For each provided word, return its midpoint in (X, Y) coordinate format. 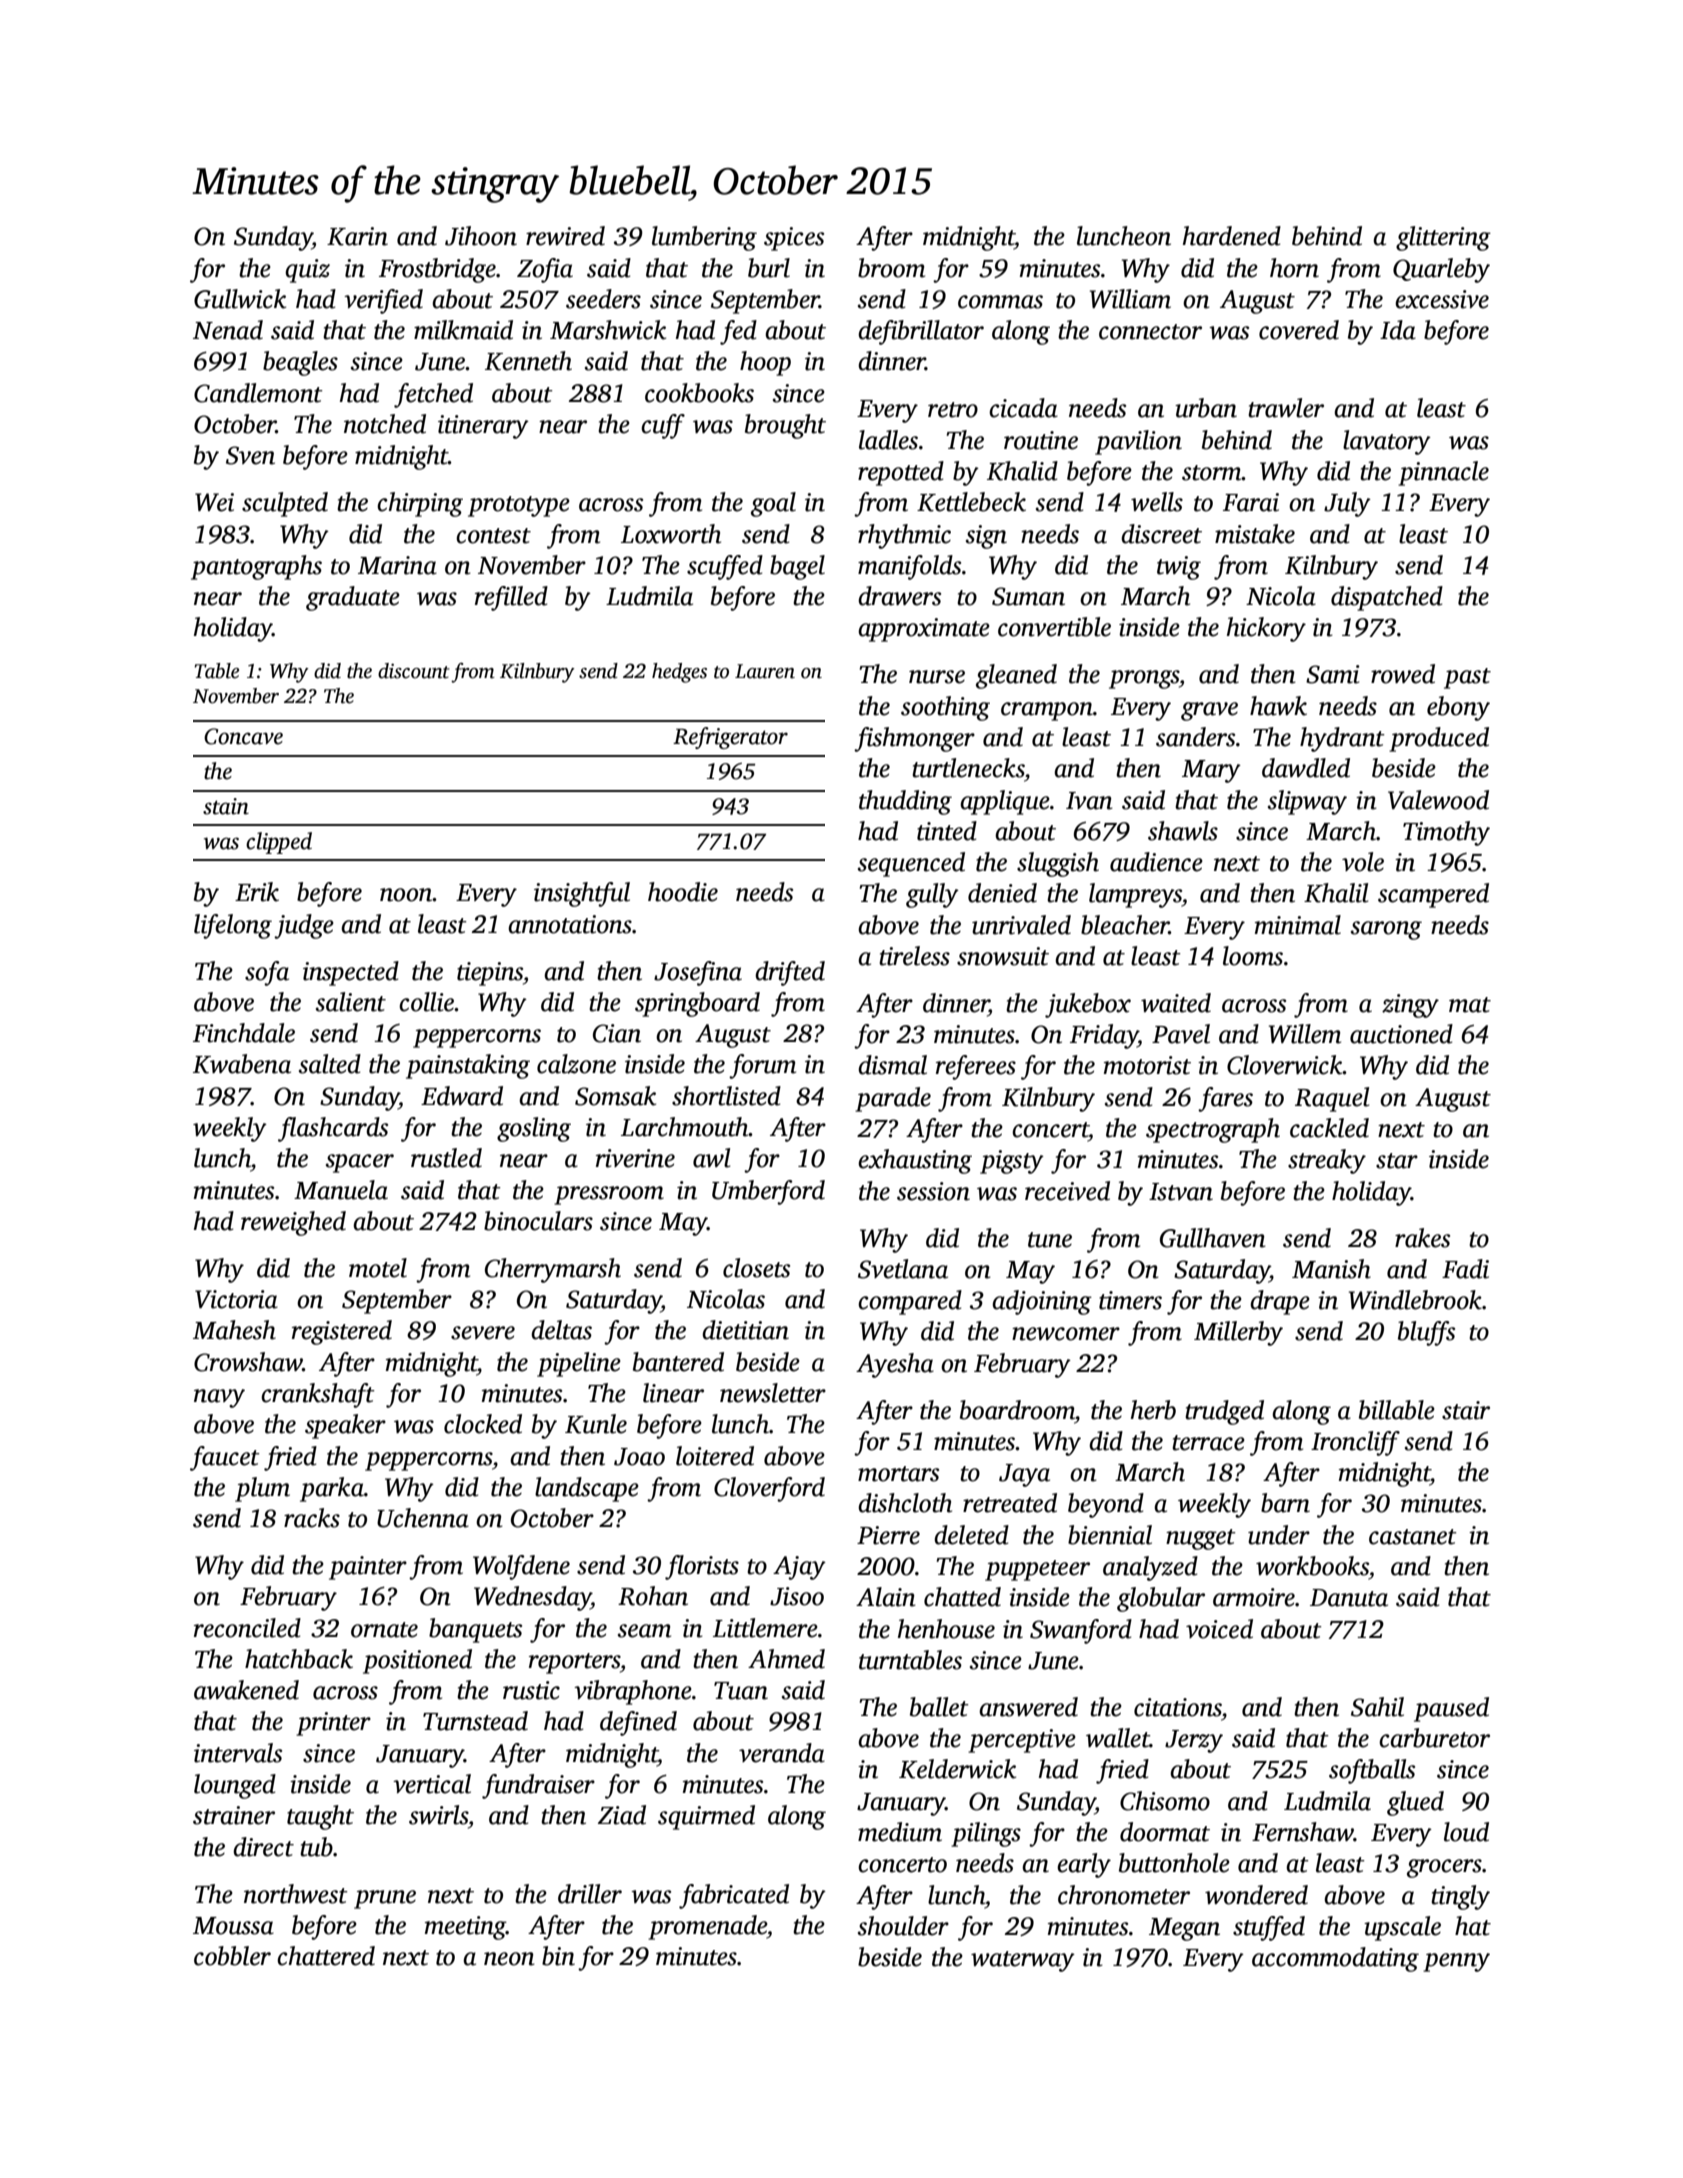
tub (316, 1847)
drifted (790, 973)
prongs (1144, 679)
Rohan (653, 1596)
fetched (433, 395)
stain (226, 806)
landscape (587, 1489)
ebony (1458, 708)
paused (1451, 1709)
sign (986, 537)
